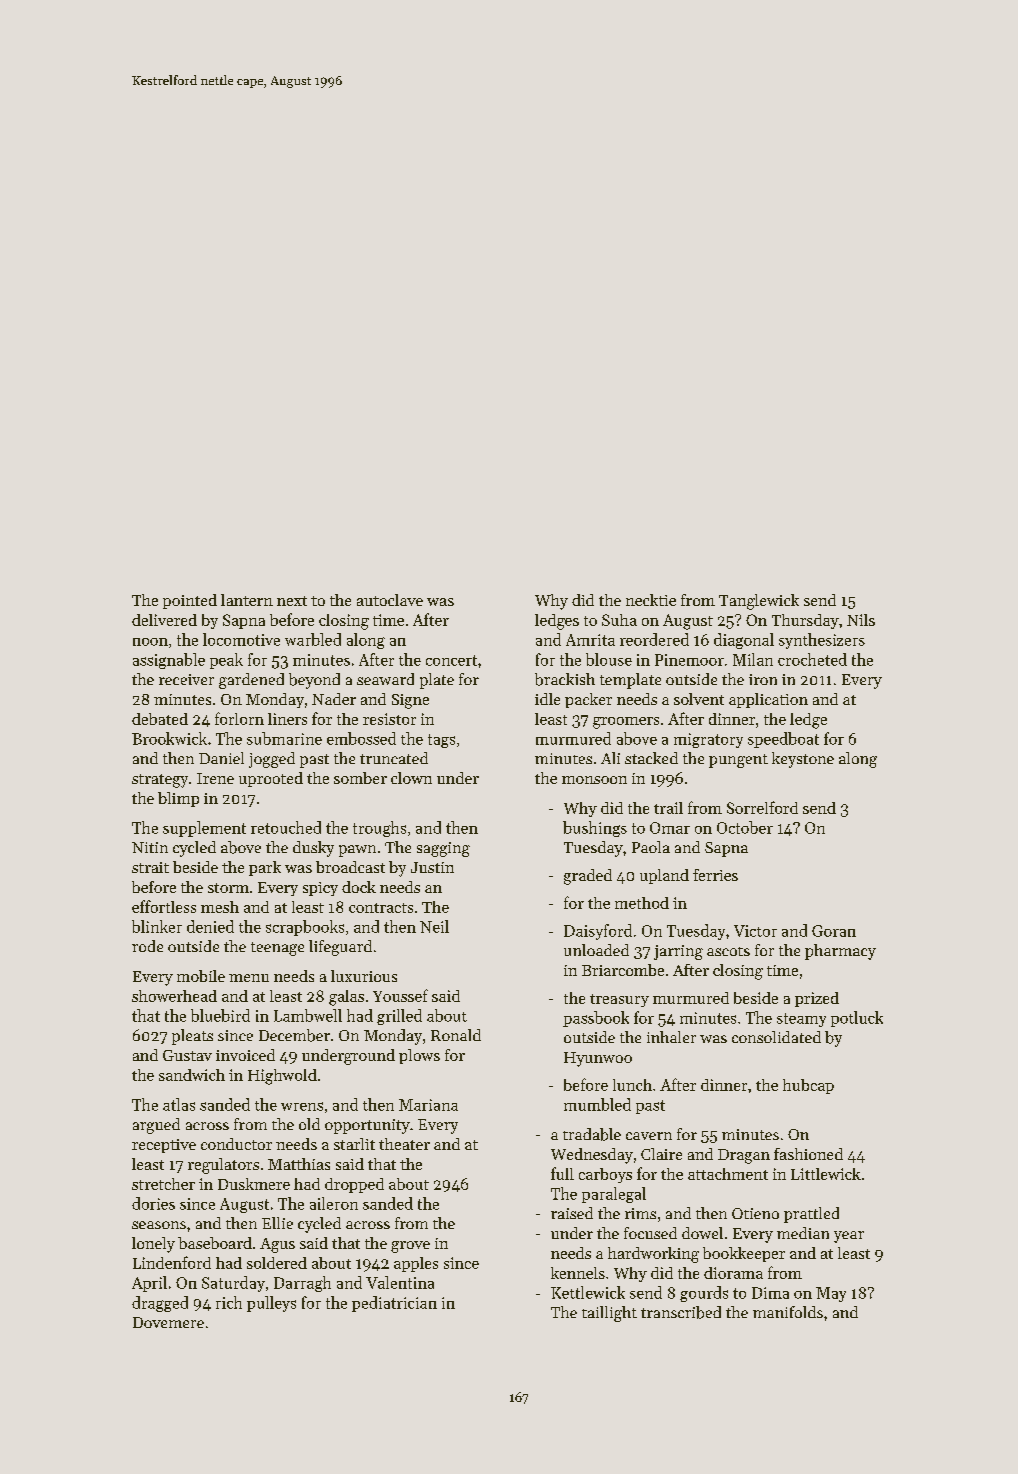 The image size is (1018, 1474). Describe the element at coordinates (394, 1304) in the screenshot. I see `pediatrician` at that location.
